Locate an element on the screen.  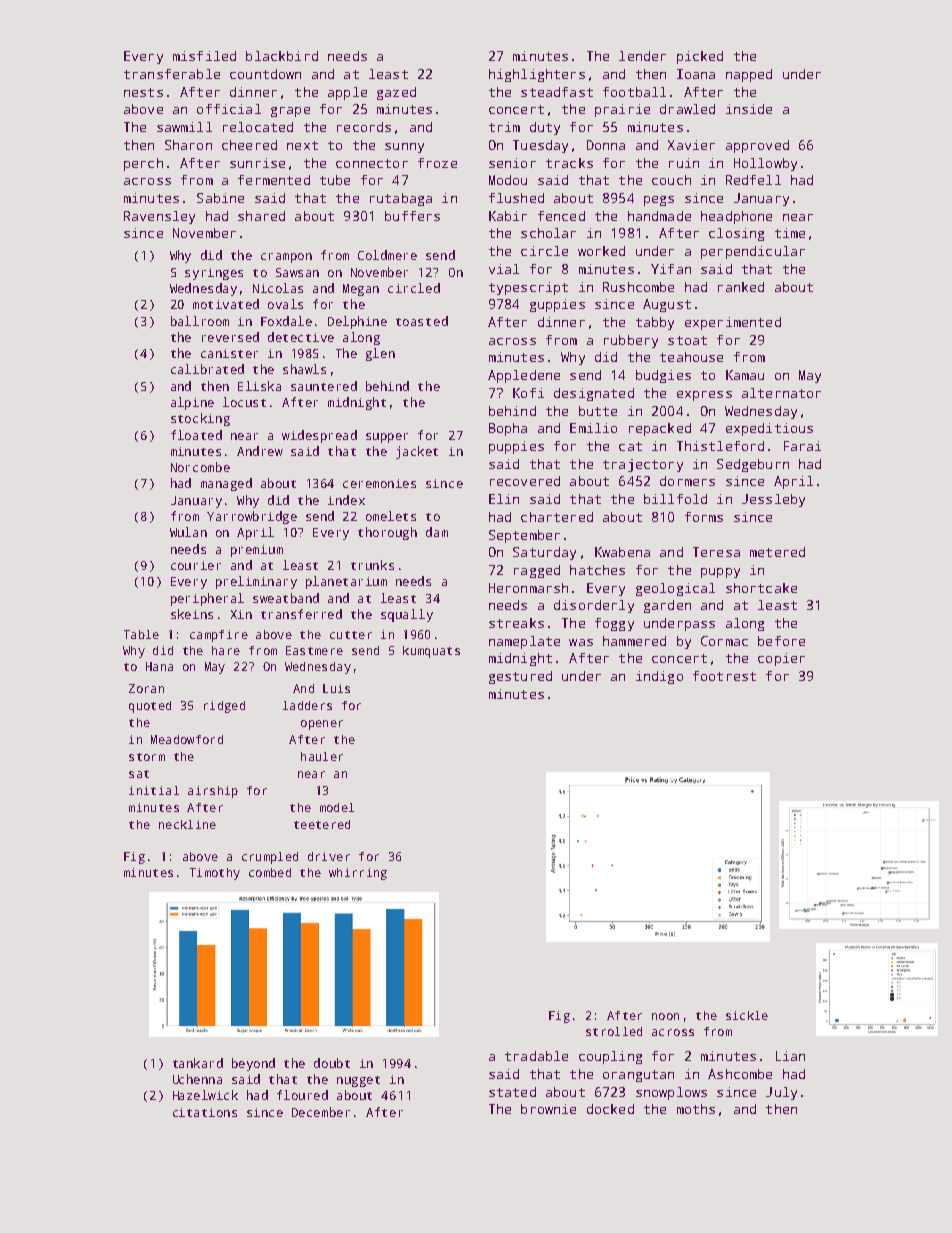
nests is located at coordinates (143, 92).
